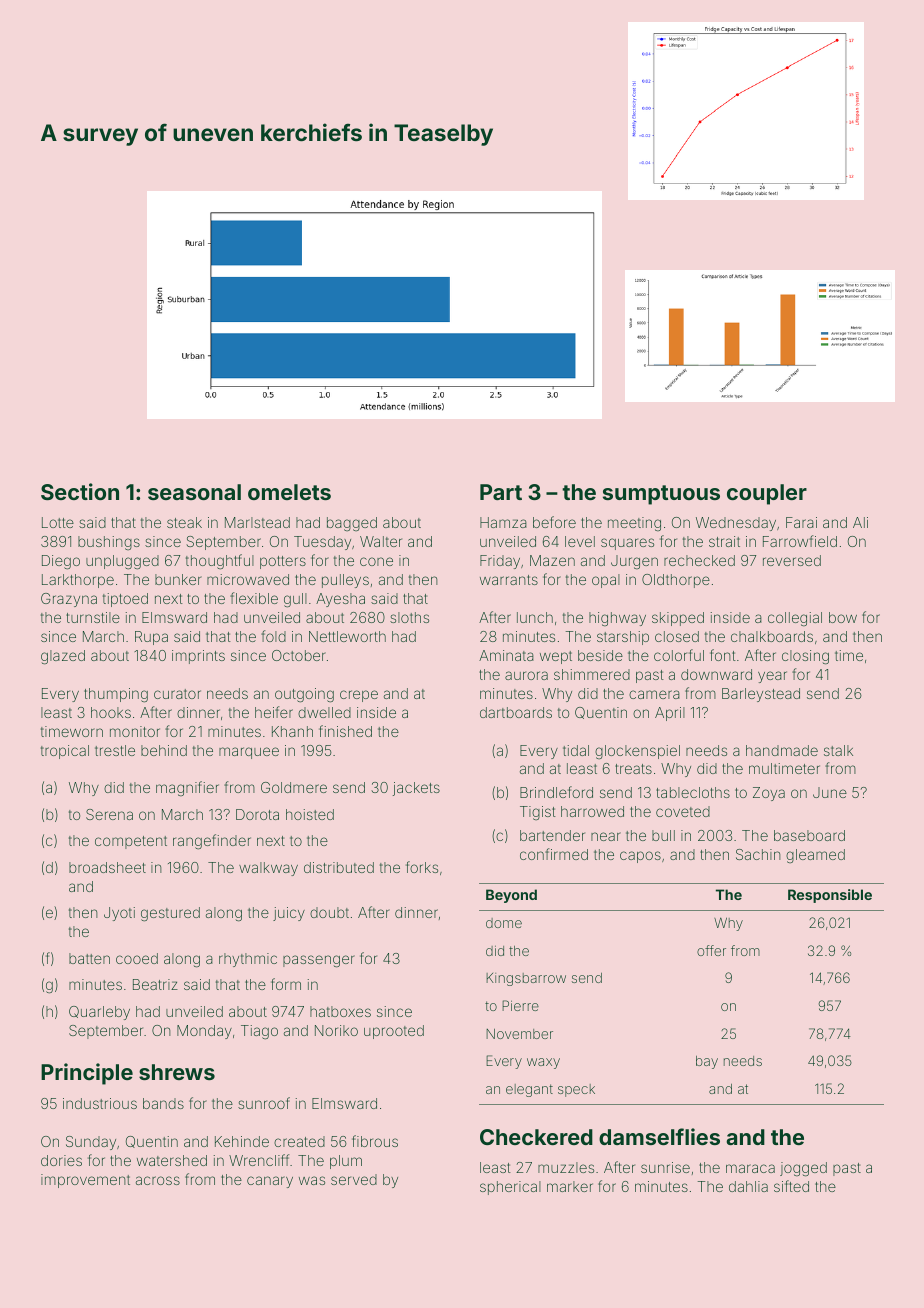 The width and height of the screenshot is (924, 1308). What do you see at coordinates (510, 1188) in the screenshot?
I see `spherical` at bounding box center [510, 1188].
